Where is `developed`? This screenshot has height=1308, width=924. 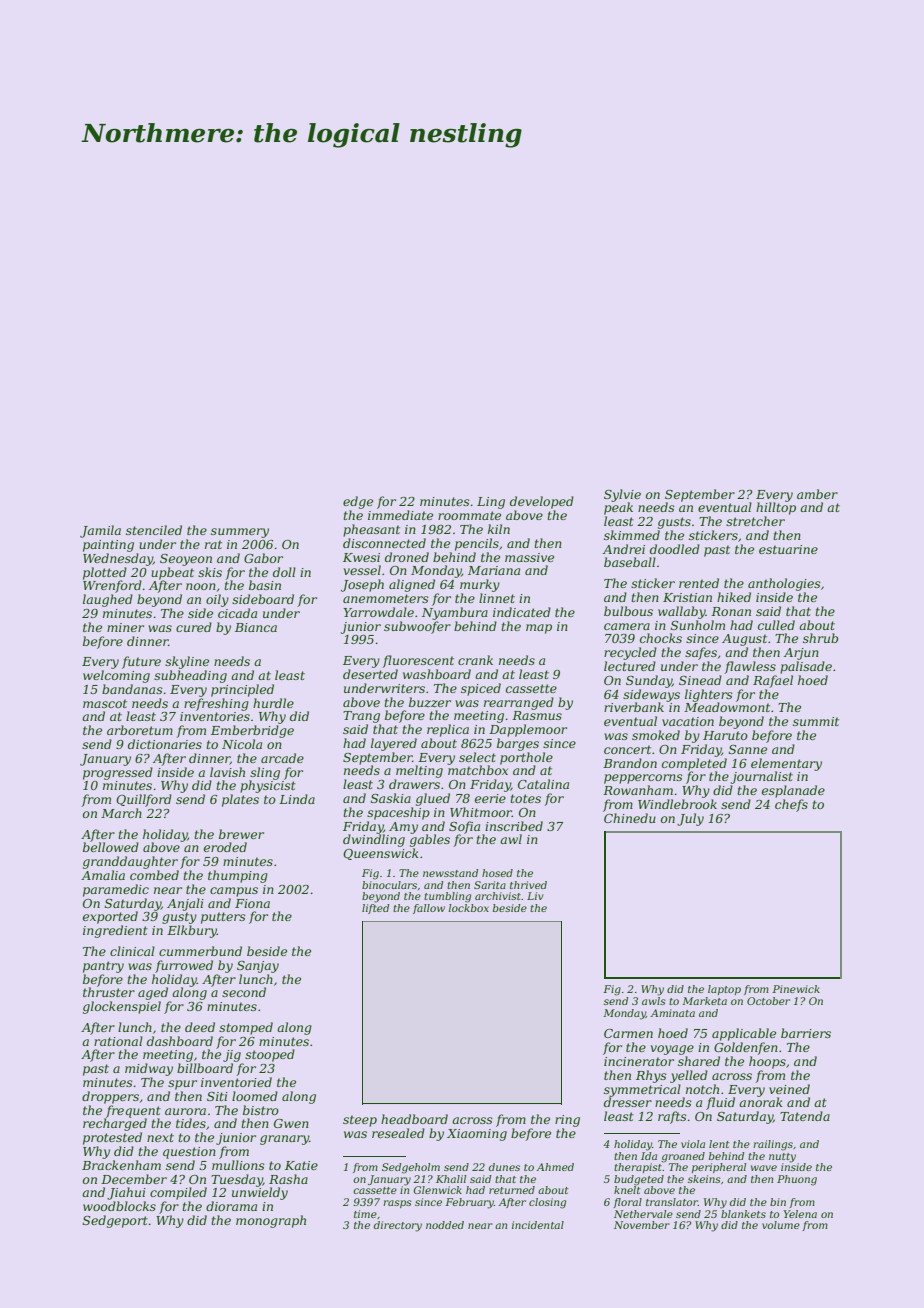 developed is located at coordinates (542, 502).
